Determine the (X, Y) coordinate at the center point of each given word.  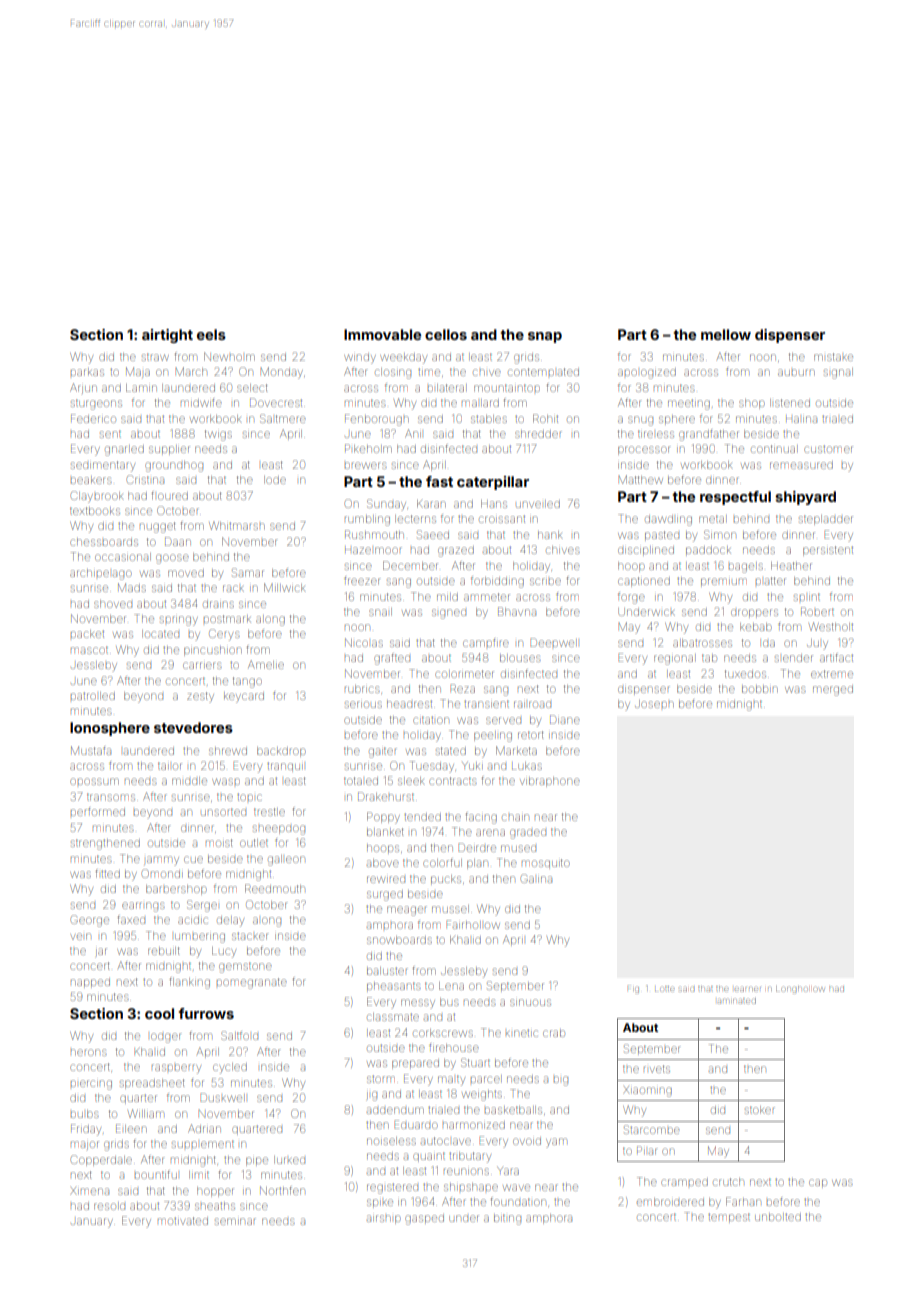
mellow (726, 334)
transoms (111, 797)
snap (545, 337)
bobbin (760, 689)
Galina (536, 878)
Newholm (229, 356)
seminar (235, 1221)
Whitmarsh (237, 525)
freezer (362, 580)
